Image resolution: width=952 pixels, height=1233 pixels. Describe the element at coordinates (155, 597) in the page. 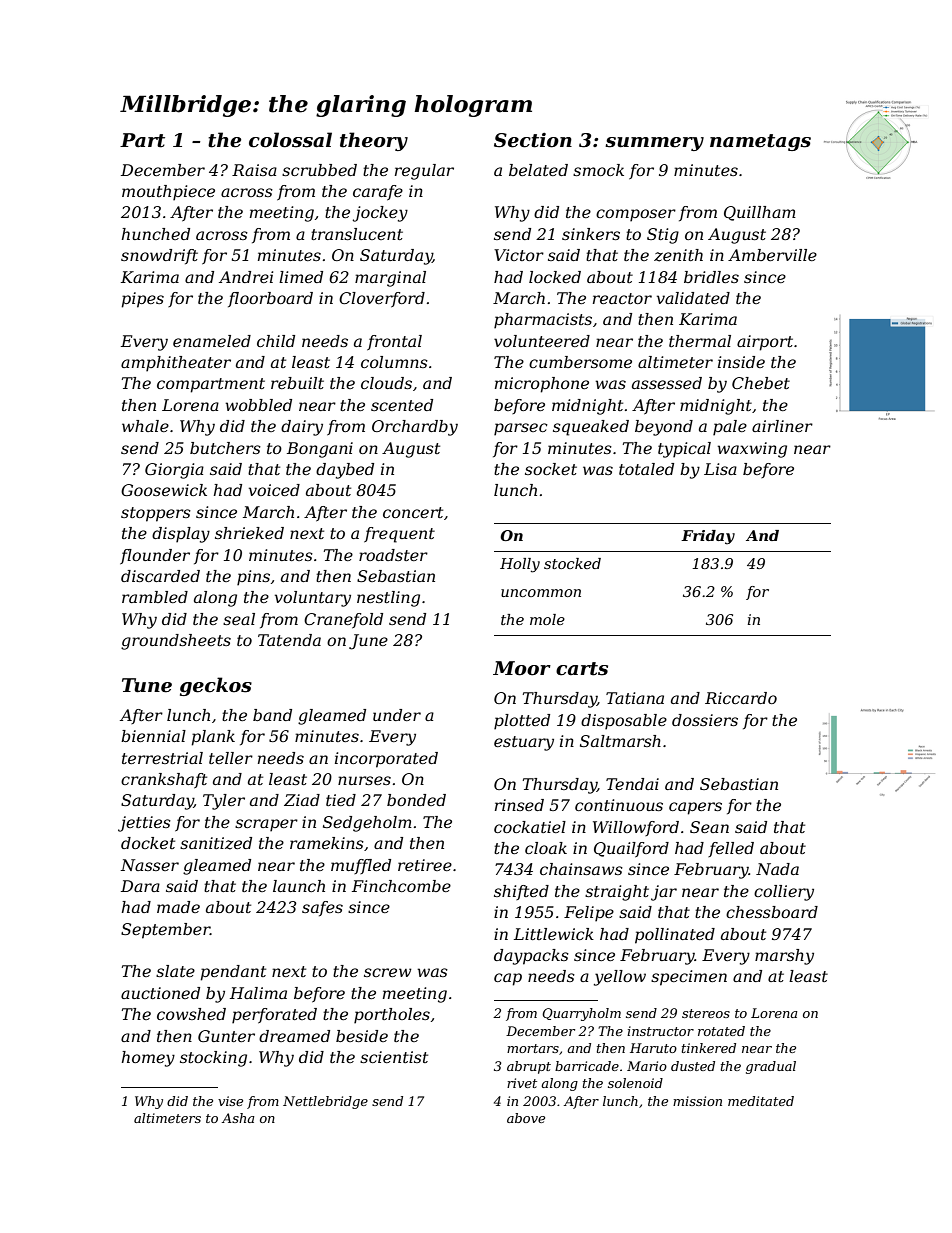

I see `rambled` at that location.
